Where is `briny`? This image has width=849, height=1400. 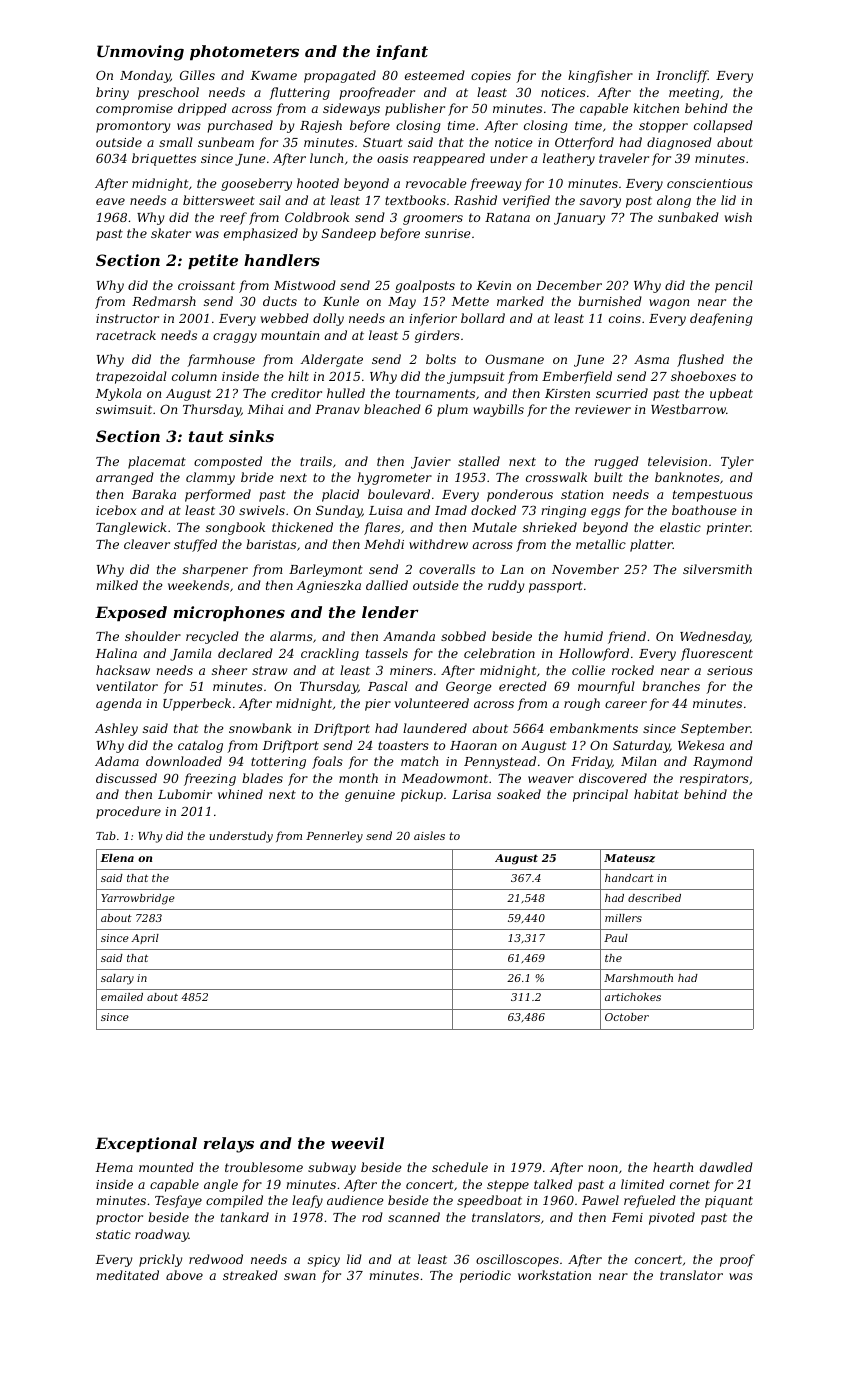
briny is located at coordinates (112, 93).
